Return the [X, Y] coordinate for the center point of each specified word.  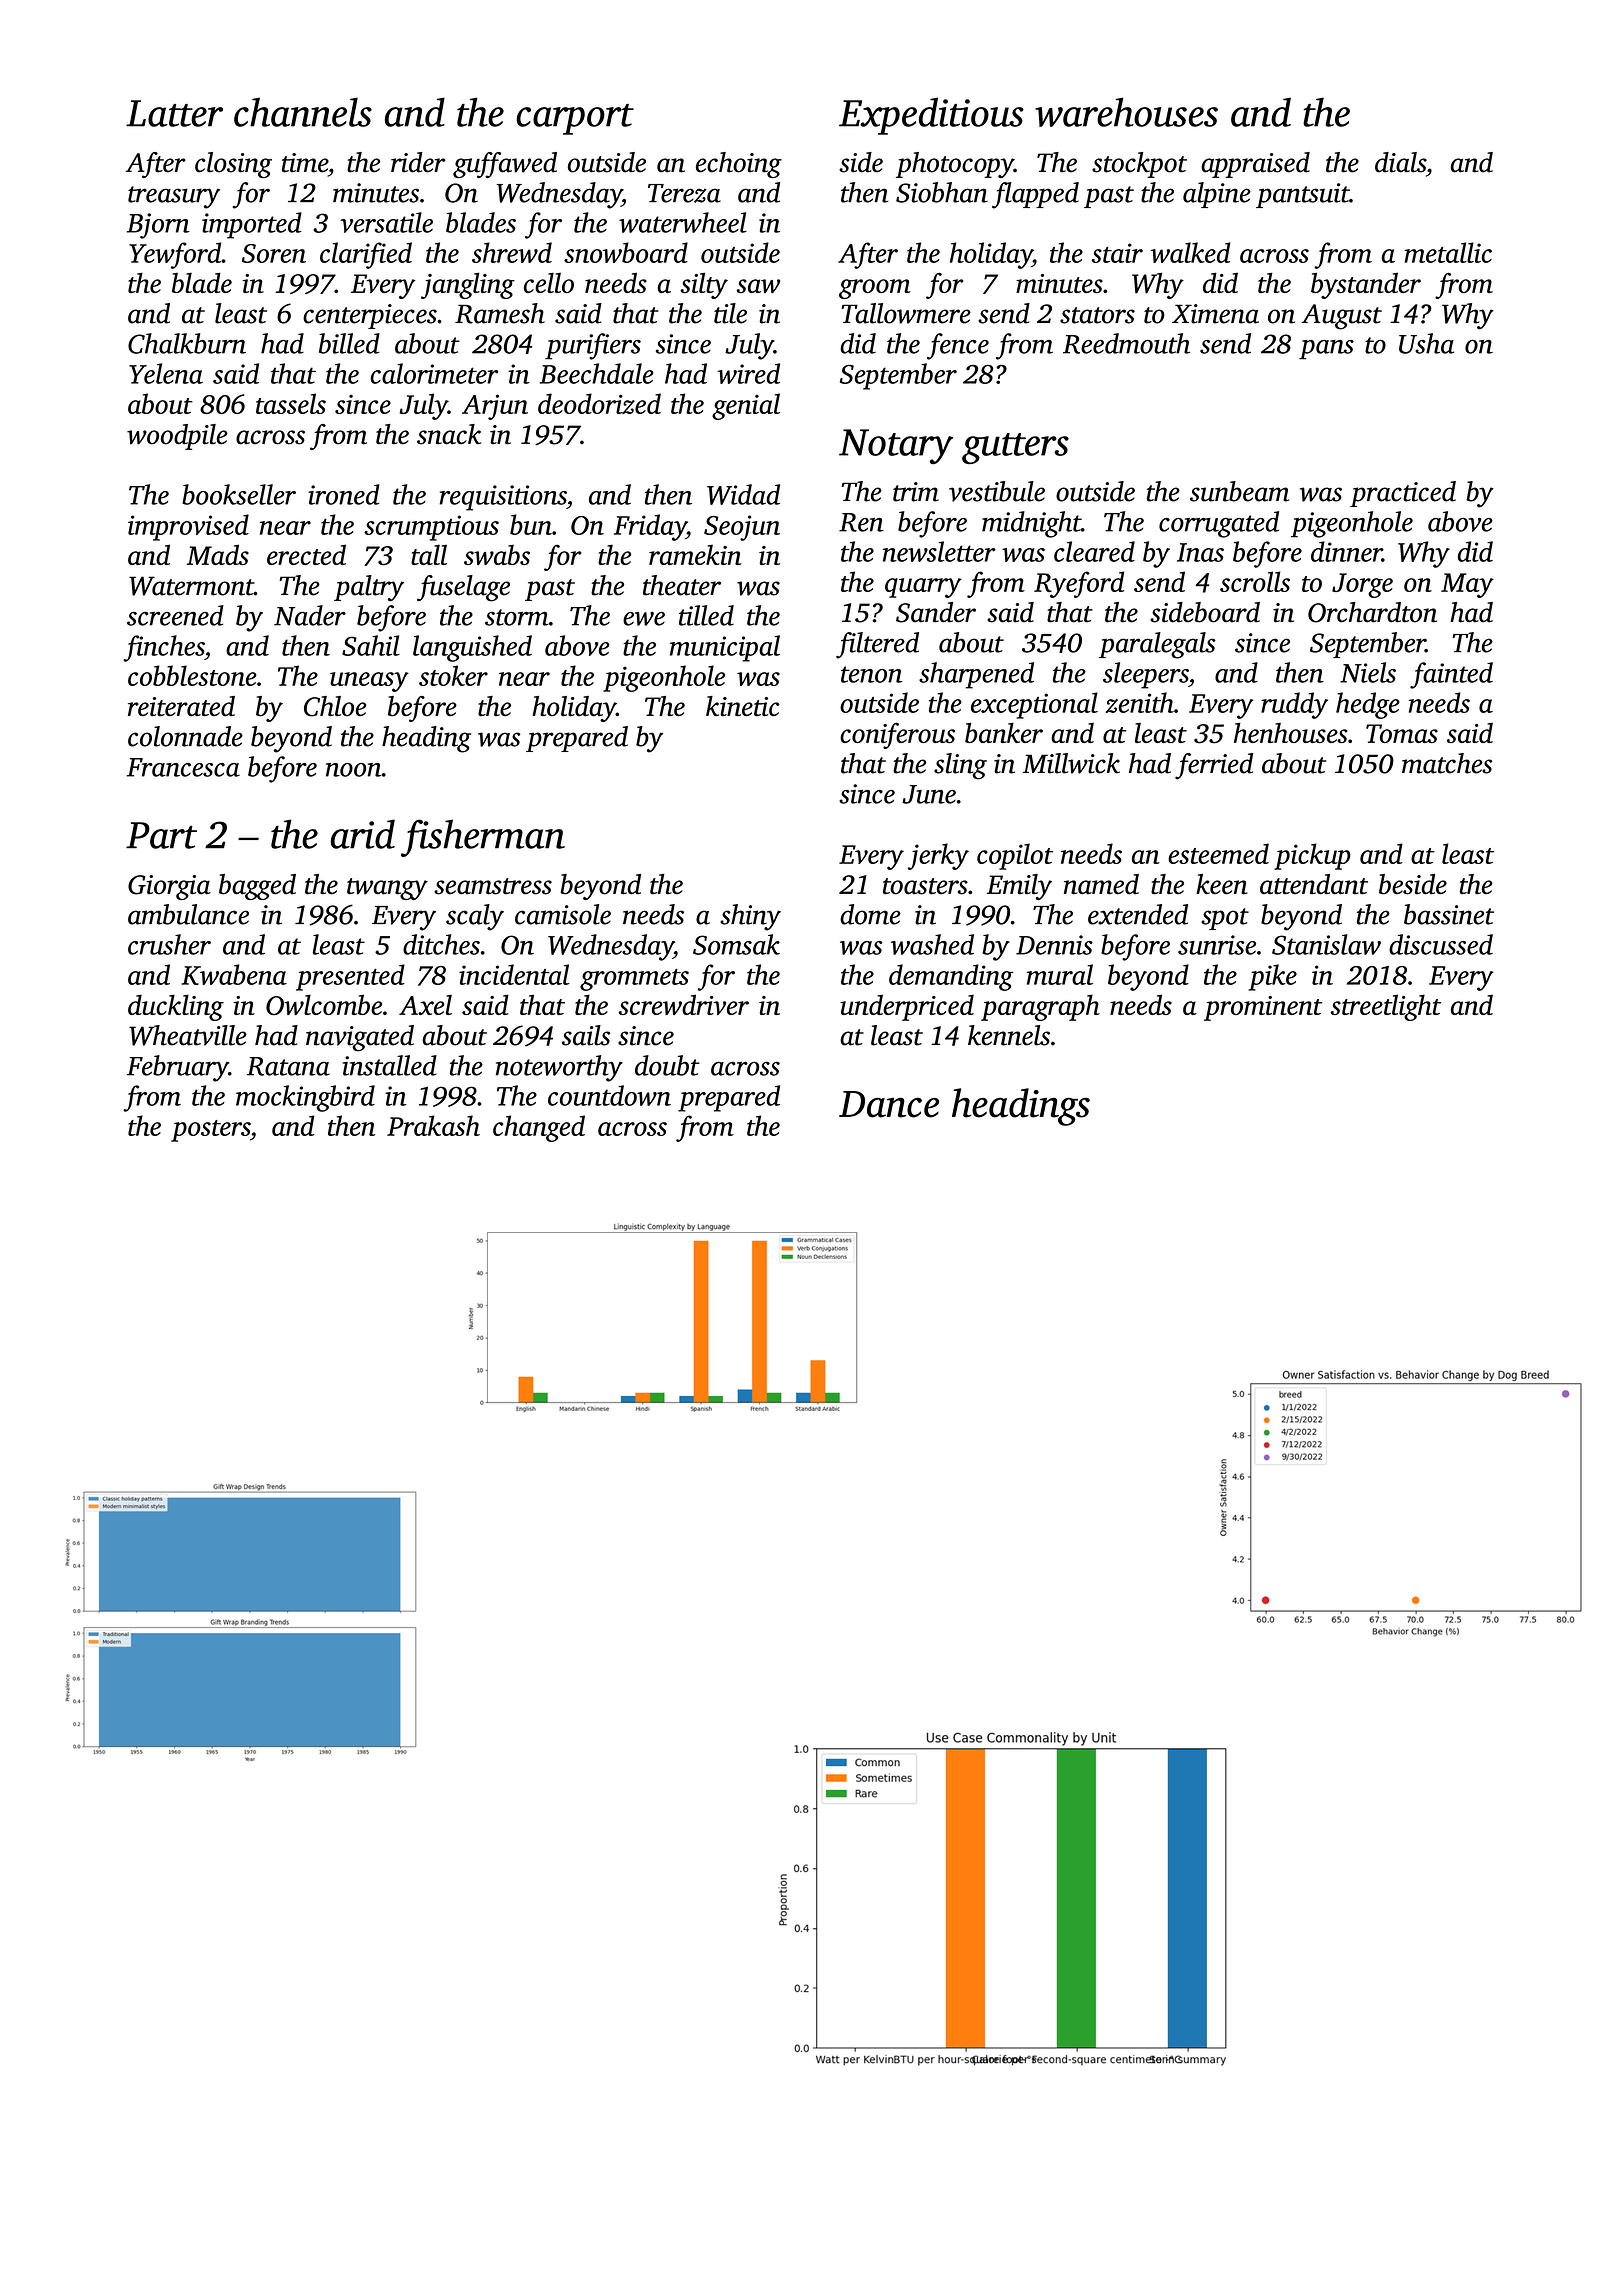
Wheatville [188, 1035]
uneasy [369, 682]
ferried [1214, 766]
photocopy [955, 165]
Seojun [742, 528]
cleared [1094, 551]
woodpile [177, 437]
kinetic [743, 706]
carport [575, 119]
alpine [1217, 195]
